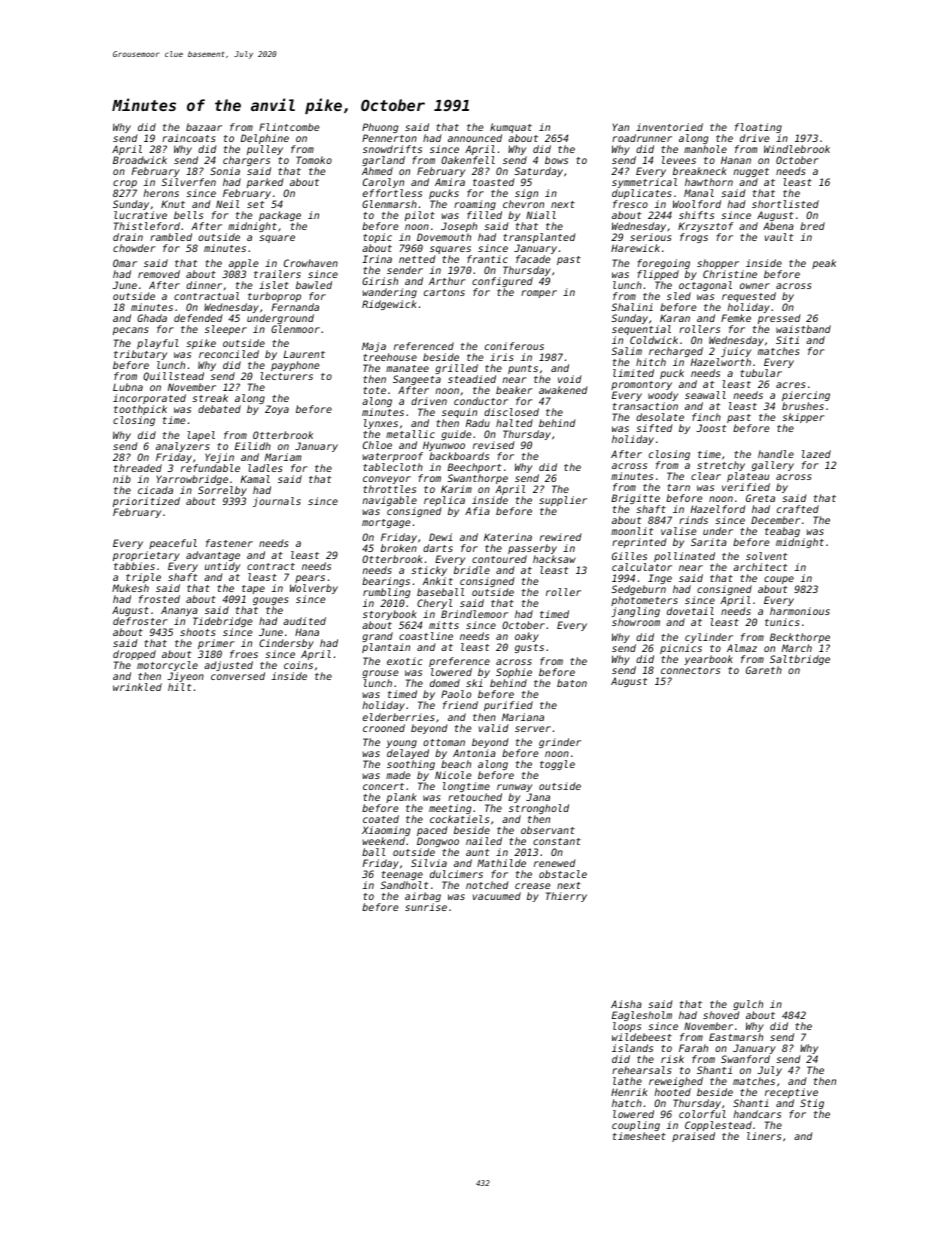 This image has width=952, height=1233. Describe the element at coordinates (459, 413) in the image. I see `sequin` at that location.
